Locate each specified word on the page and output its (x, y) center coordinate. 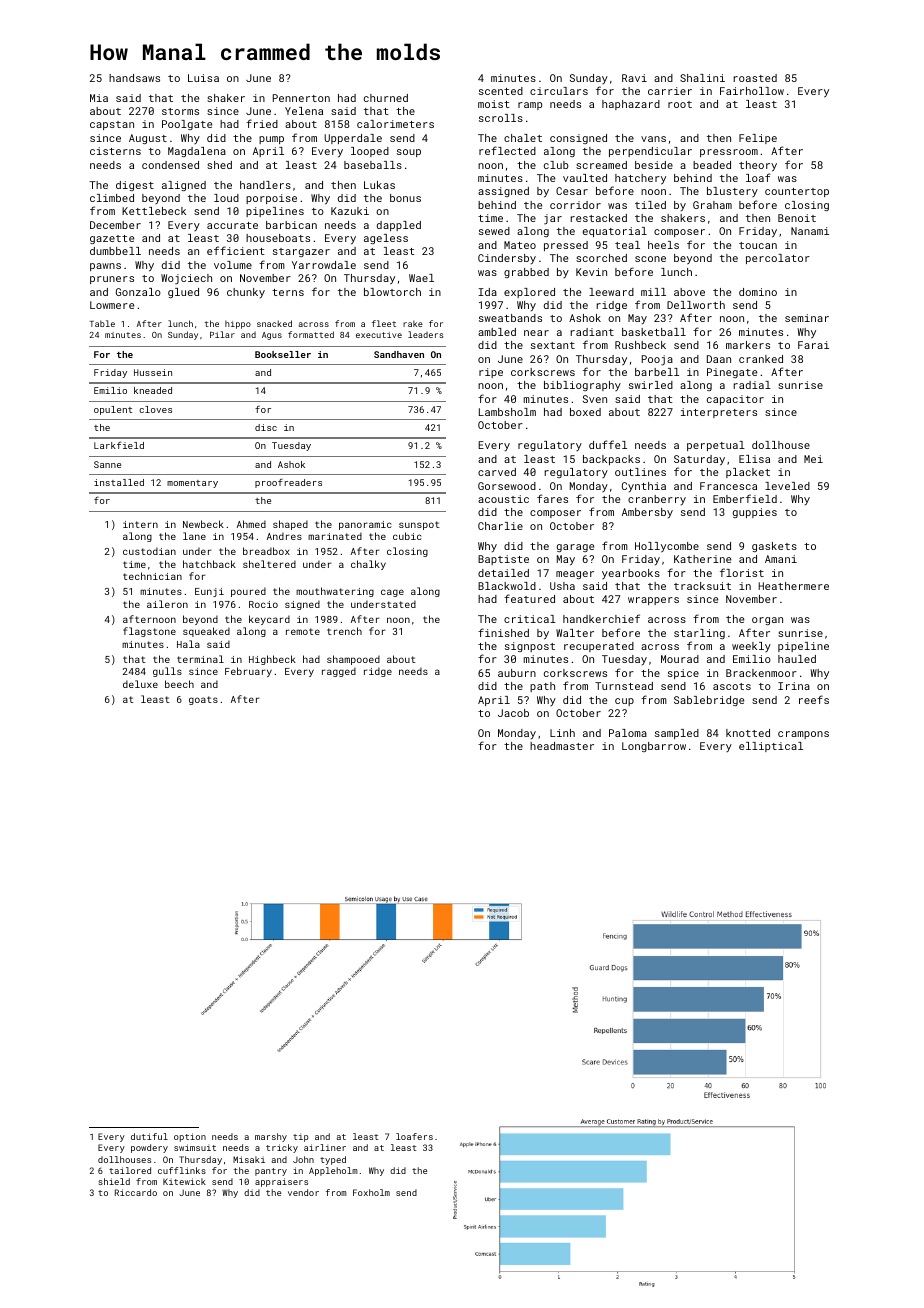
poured (248, 592)
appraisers (281, 1182)
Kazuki (350, 211)
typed (333, 1160)
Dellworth (696, 305)
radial (752, 385)
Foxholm (371, 1192)
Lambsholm (507, 412)
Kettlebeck (154, 211)
